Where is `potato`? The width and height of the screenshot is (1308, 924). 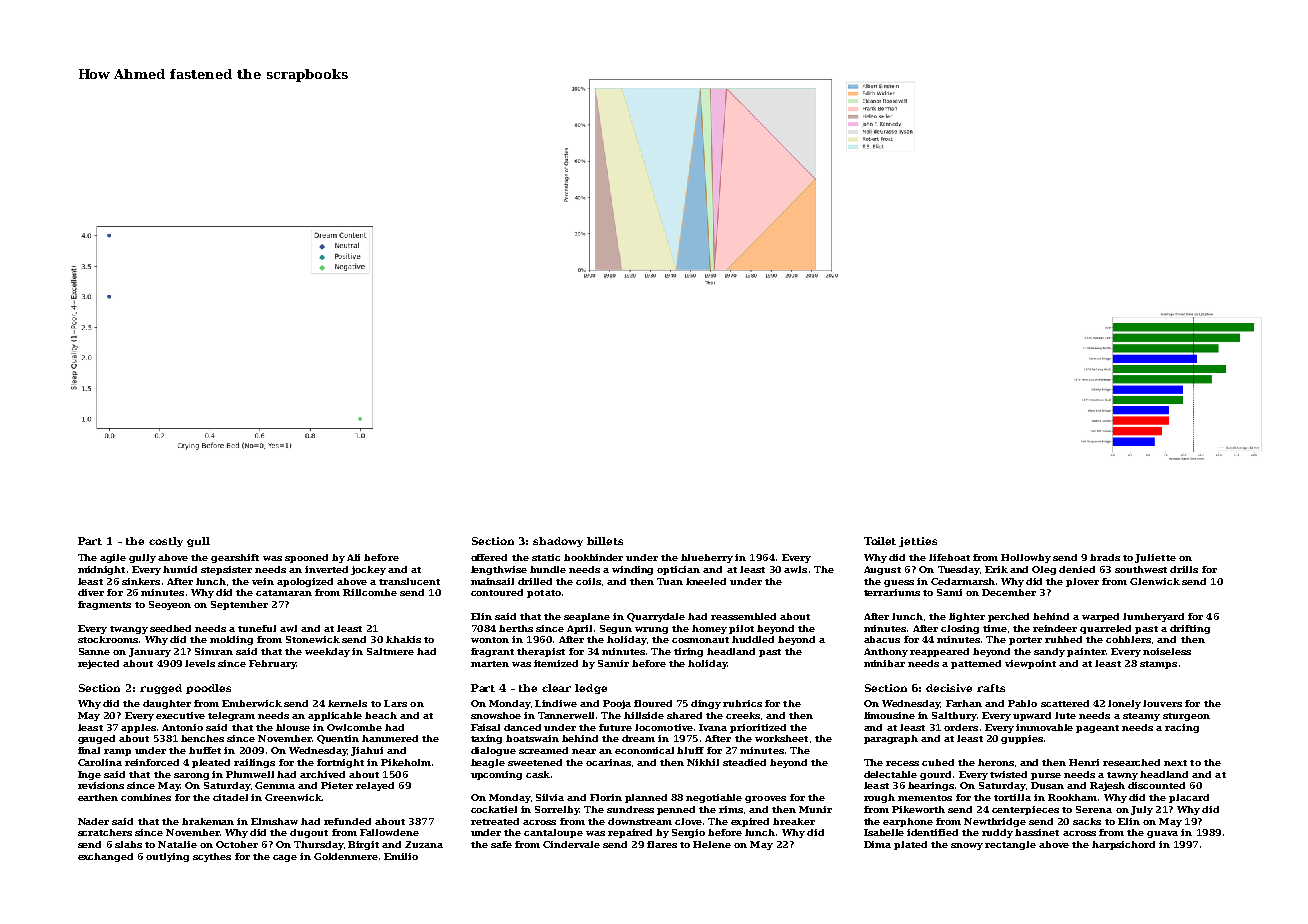
potato is located at coordinates (544, 594).
